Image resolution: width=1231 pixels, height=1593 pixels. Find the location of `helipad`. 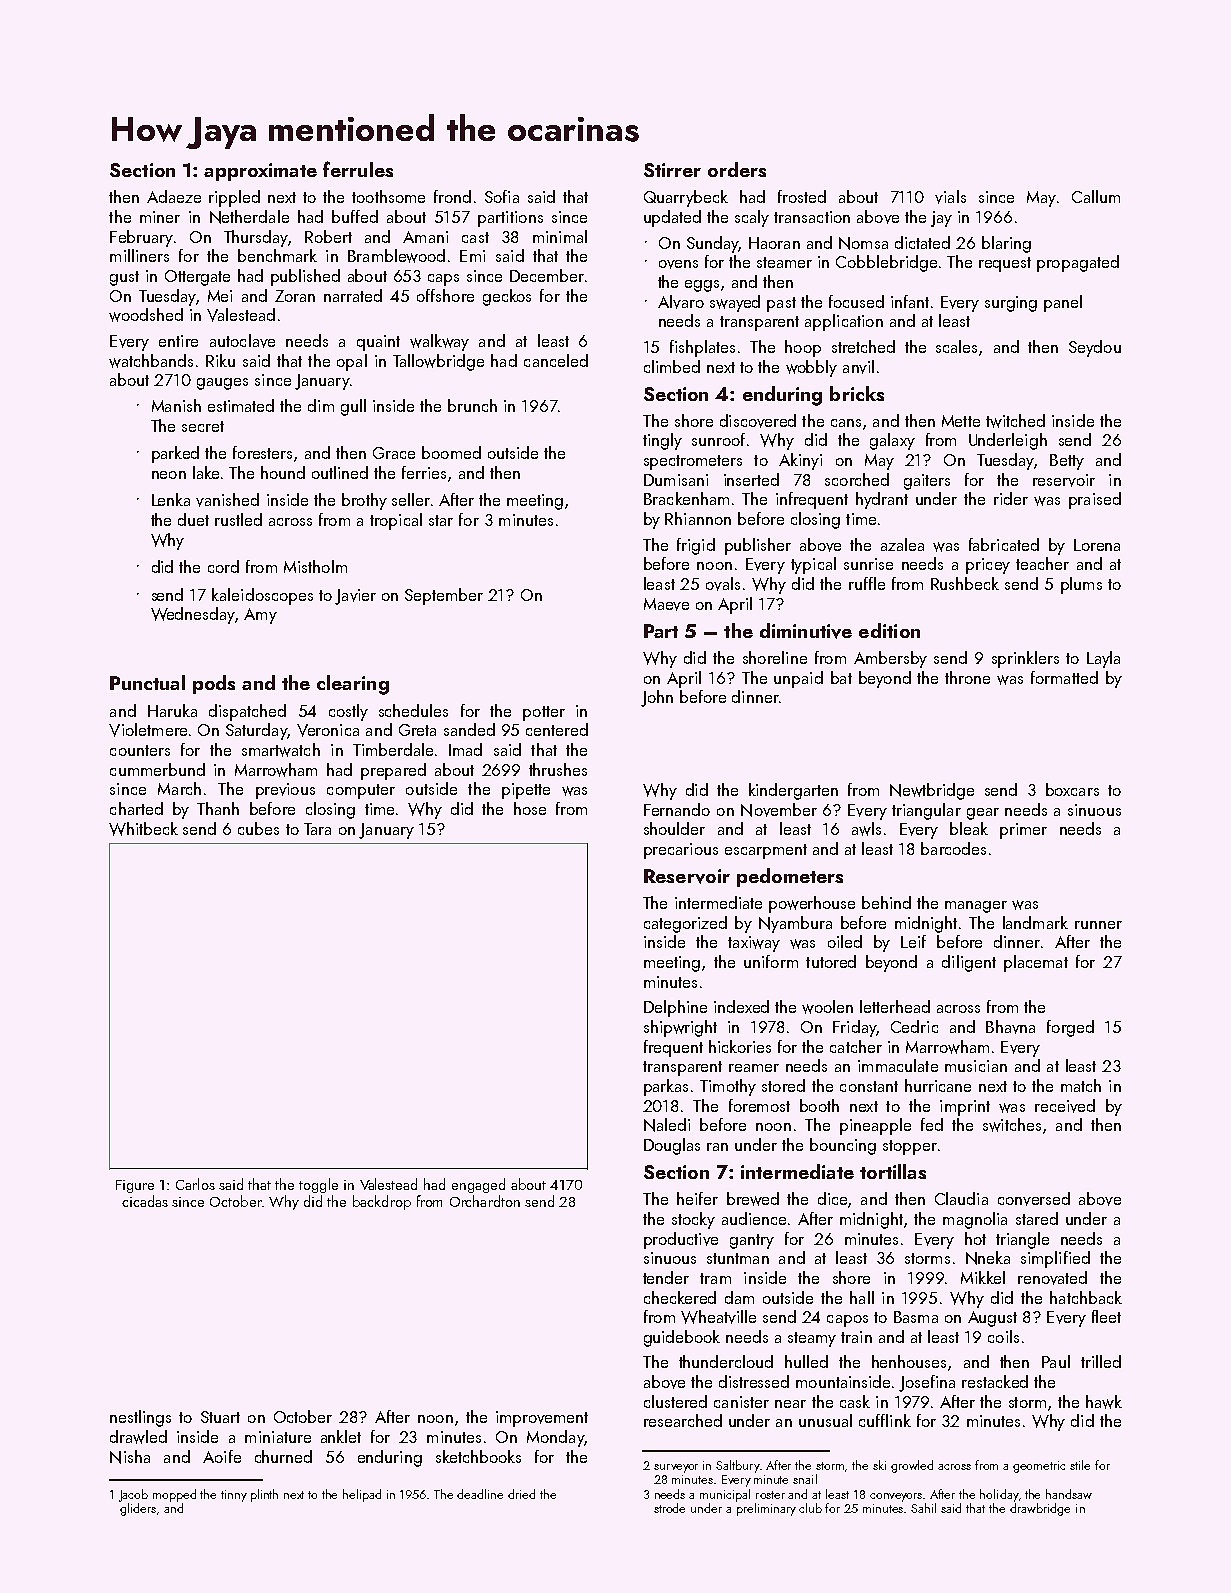

helipad is located at coordinates (362, 1495).
